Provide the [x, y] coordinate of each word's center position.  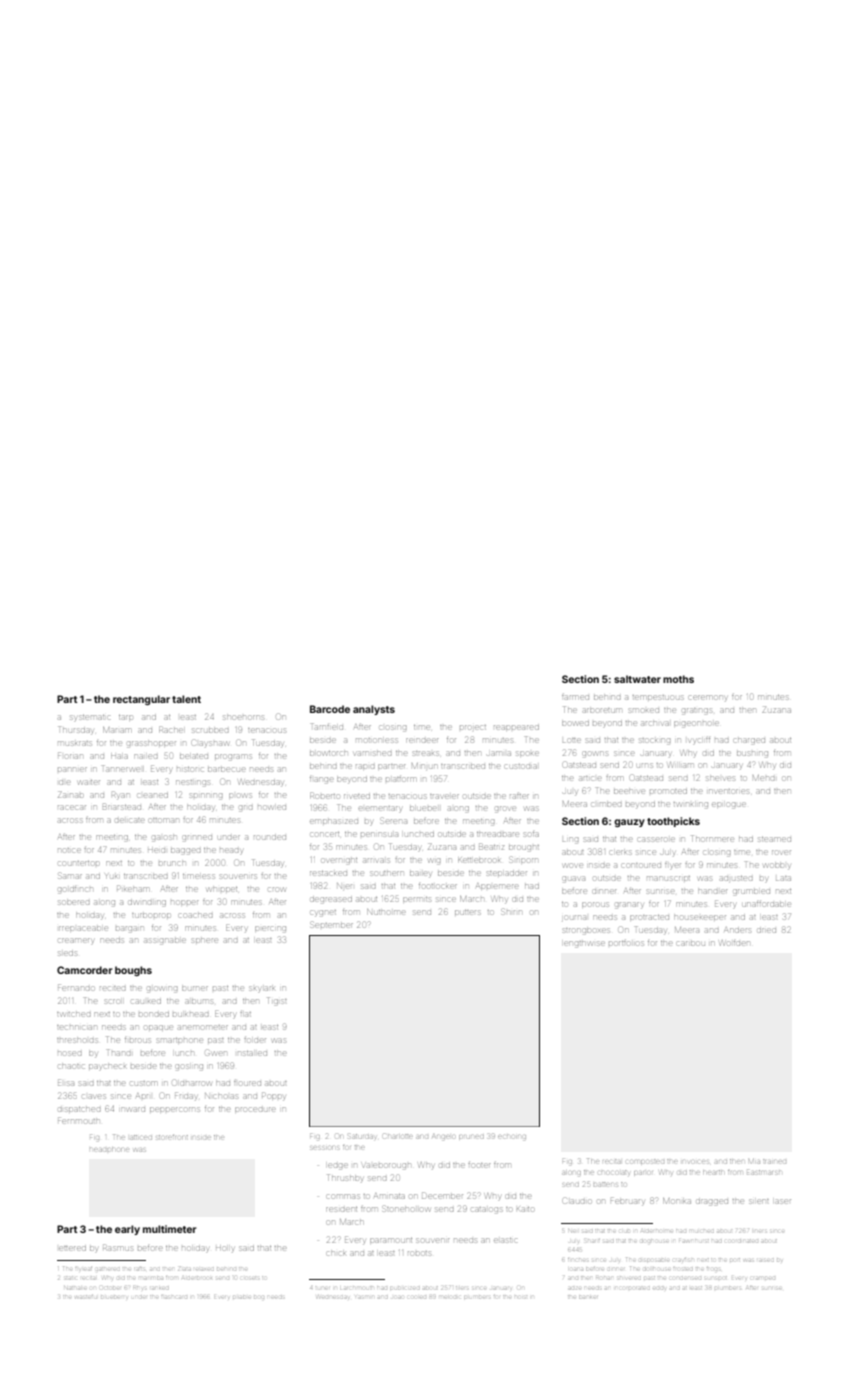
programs [233, 757]
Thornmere [713, 838]
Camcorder [85, 970]
